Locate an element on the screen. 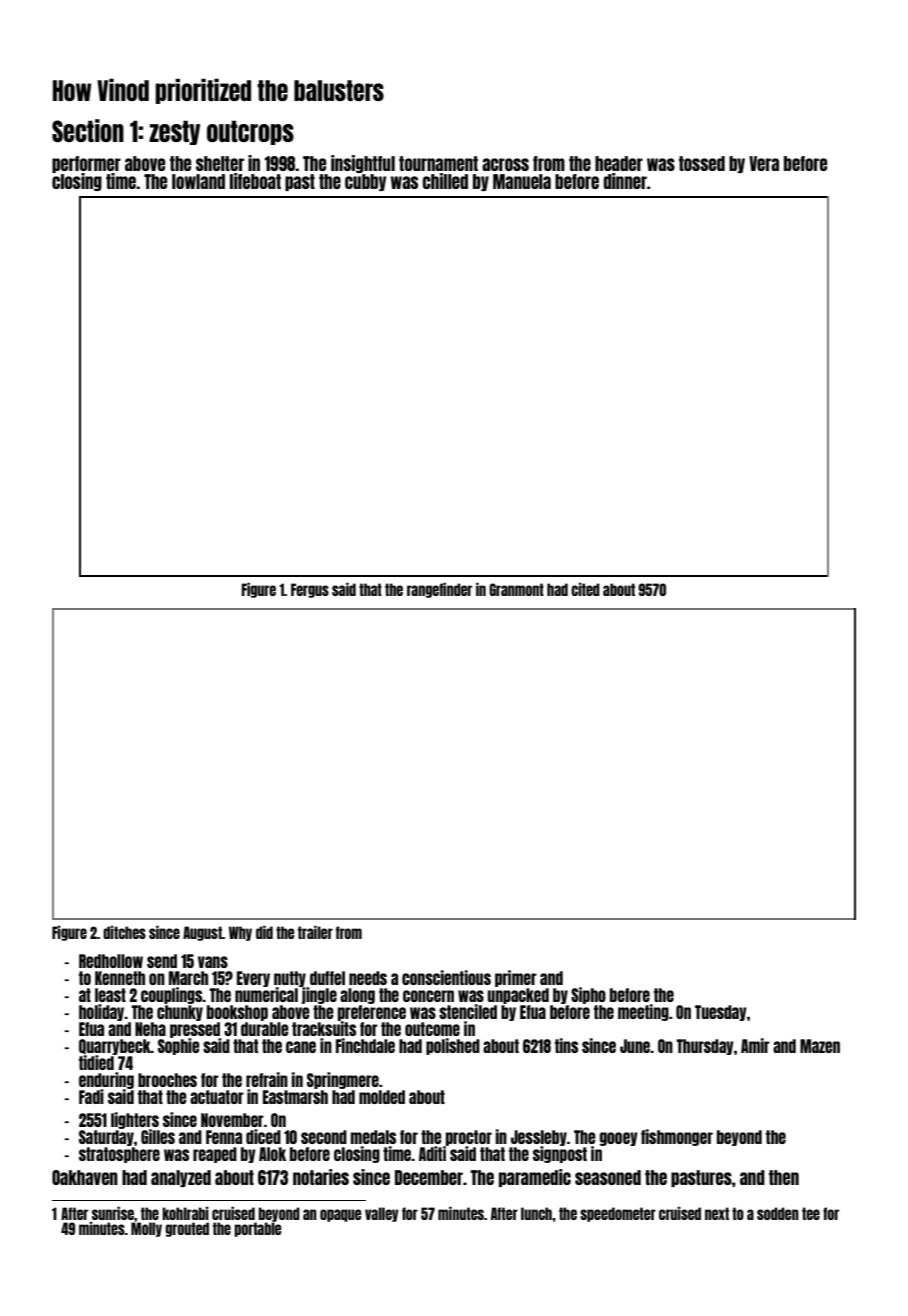  outcrops is located at coordinates (250, 132).
